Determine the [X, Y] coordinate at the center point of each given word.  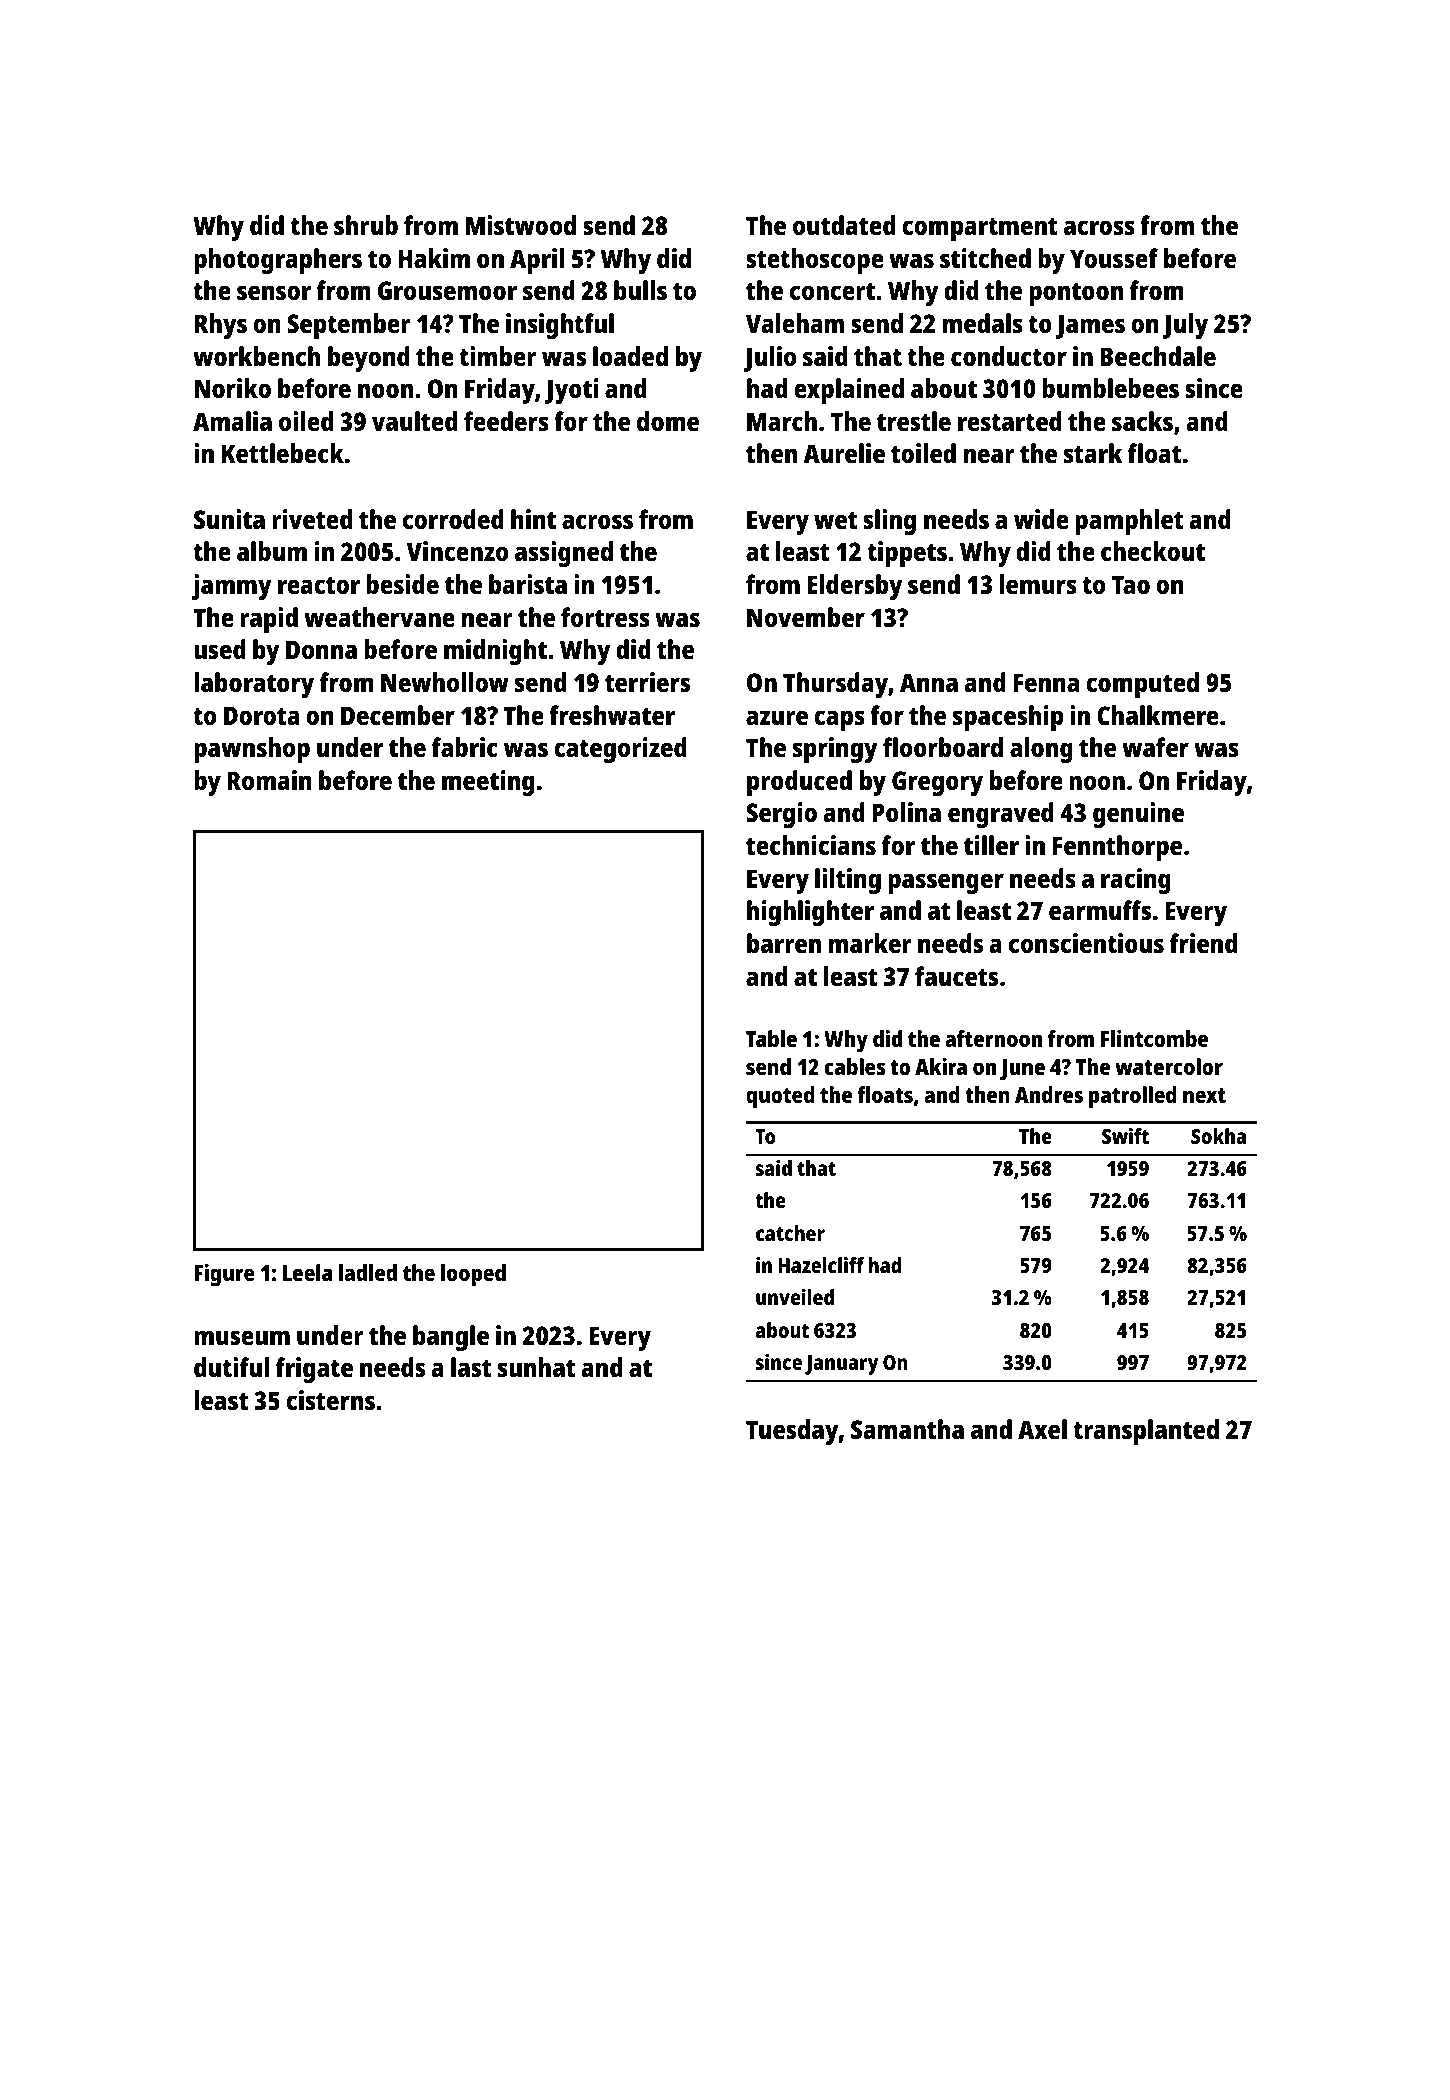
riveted [312, 519]
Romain [269, 780]
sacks [1142, 421]
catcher [790, 1233]
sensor [274, 292]
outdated [844, 225]
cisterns [330, 1400]
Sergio [781, 815]
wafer [1155, 747]
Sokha [1218, 1136]
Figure [224, 1275]
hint [533, 519]
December [398, 715]
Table [771, 1038]
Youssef [1114, 258]
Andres [1049, 1094]
